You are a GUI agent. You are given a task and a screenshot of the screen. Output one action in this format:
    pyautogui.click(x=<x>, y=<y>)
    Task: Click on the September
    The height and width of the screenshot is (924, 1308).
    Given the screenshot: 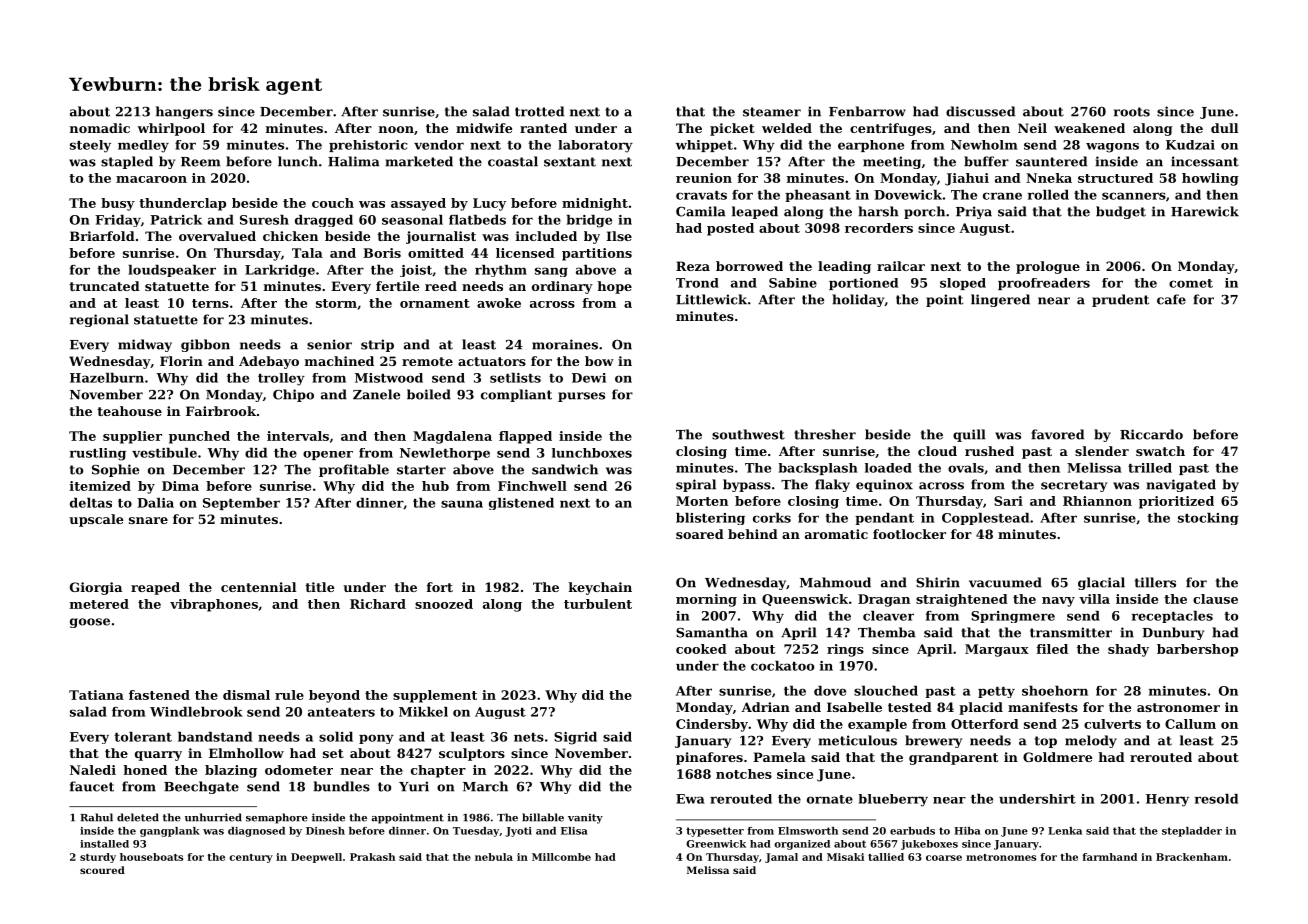 What is the action you would take?
    pyautogui.click(x=241, y=504)
